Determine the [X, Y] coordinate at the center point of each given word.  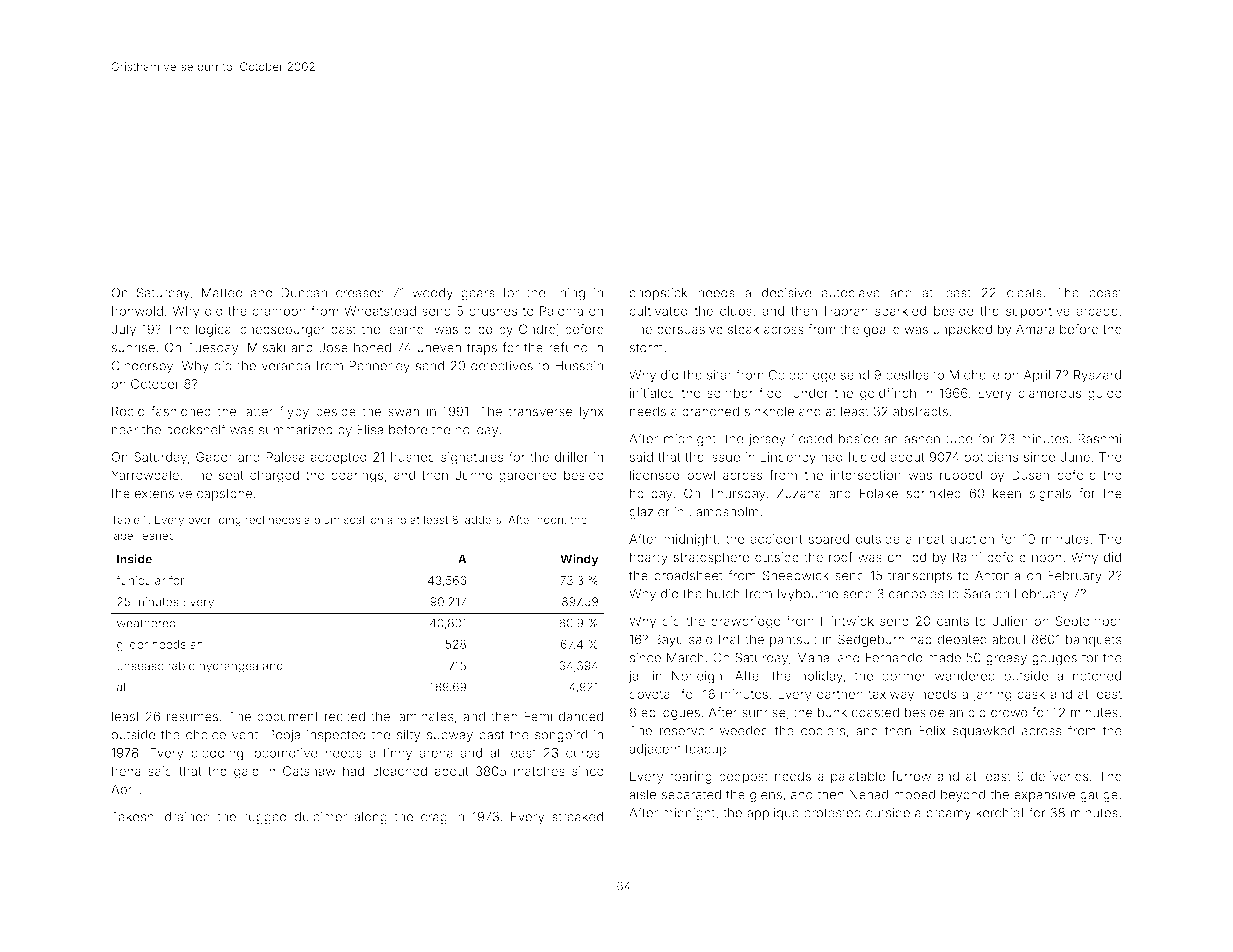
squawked [983, 732]
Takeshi [134, 816]
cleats [1024, 293]
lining [569, 294]
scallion [363, 519]
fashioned [181, 411]
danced [581, 716]
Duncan [304, 293]
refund [568, 347]
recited [345, 716]
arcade [1097, 311]
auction [972, 539]
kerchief [1000, 812]
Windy [579, 560]
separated [691, 795]
